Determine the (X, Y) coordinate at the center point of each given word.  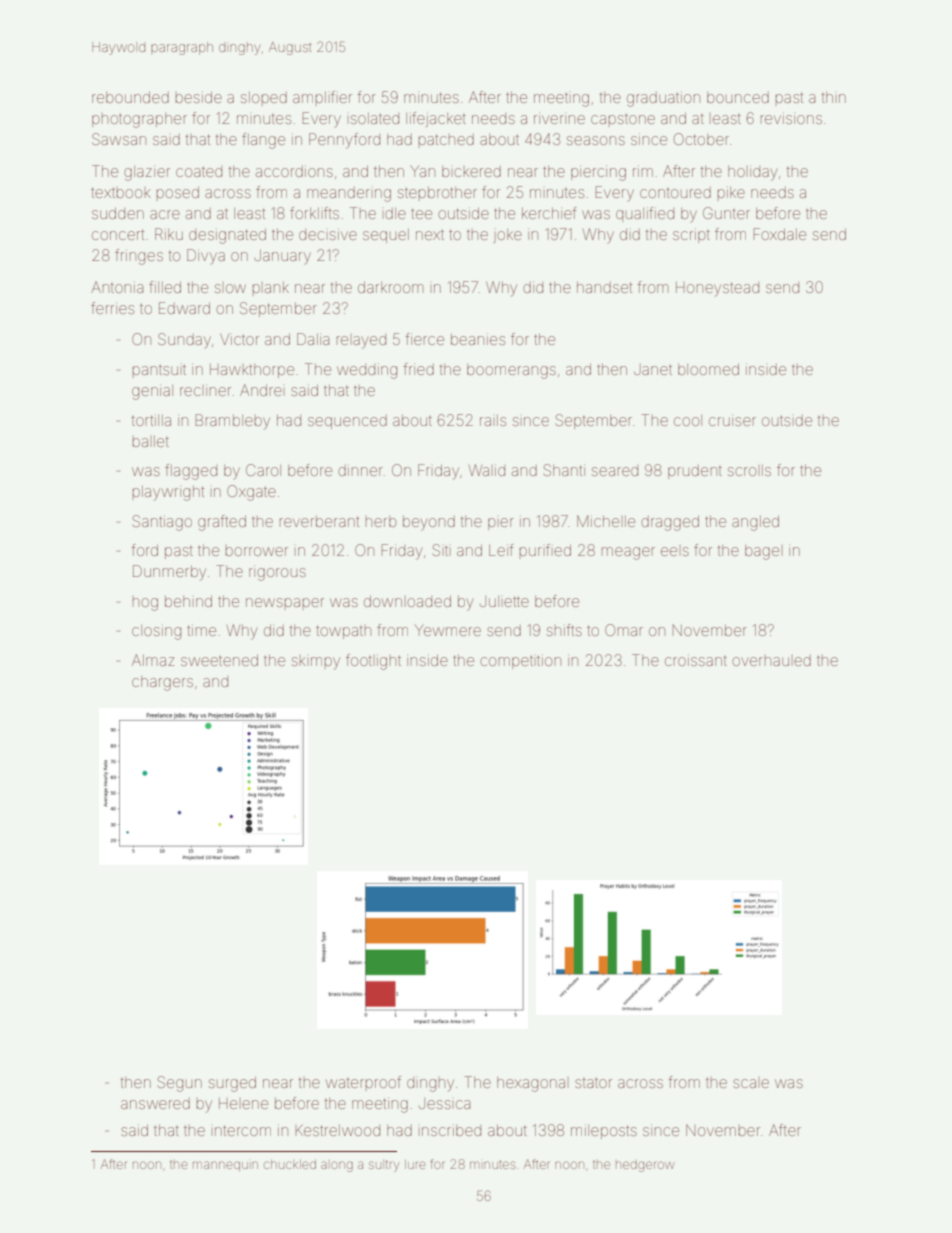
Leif (501, 550)
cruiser (732, 421)
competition (520, 662)
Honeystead (717, 289)
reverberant (319, 521)
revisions (791, 119)
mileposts (604, 1132)
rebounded (130, 97)
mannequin (225, 1166)
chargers (162, 683)
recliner (205, 391)
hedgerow (645, 1166)
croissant (696, 661)
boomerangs (511, 371)
